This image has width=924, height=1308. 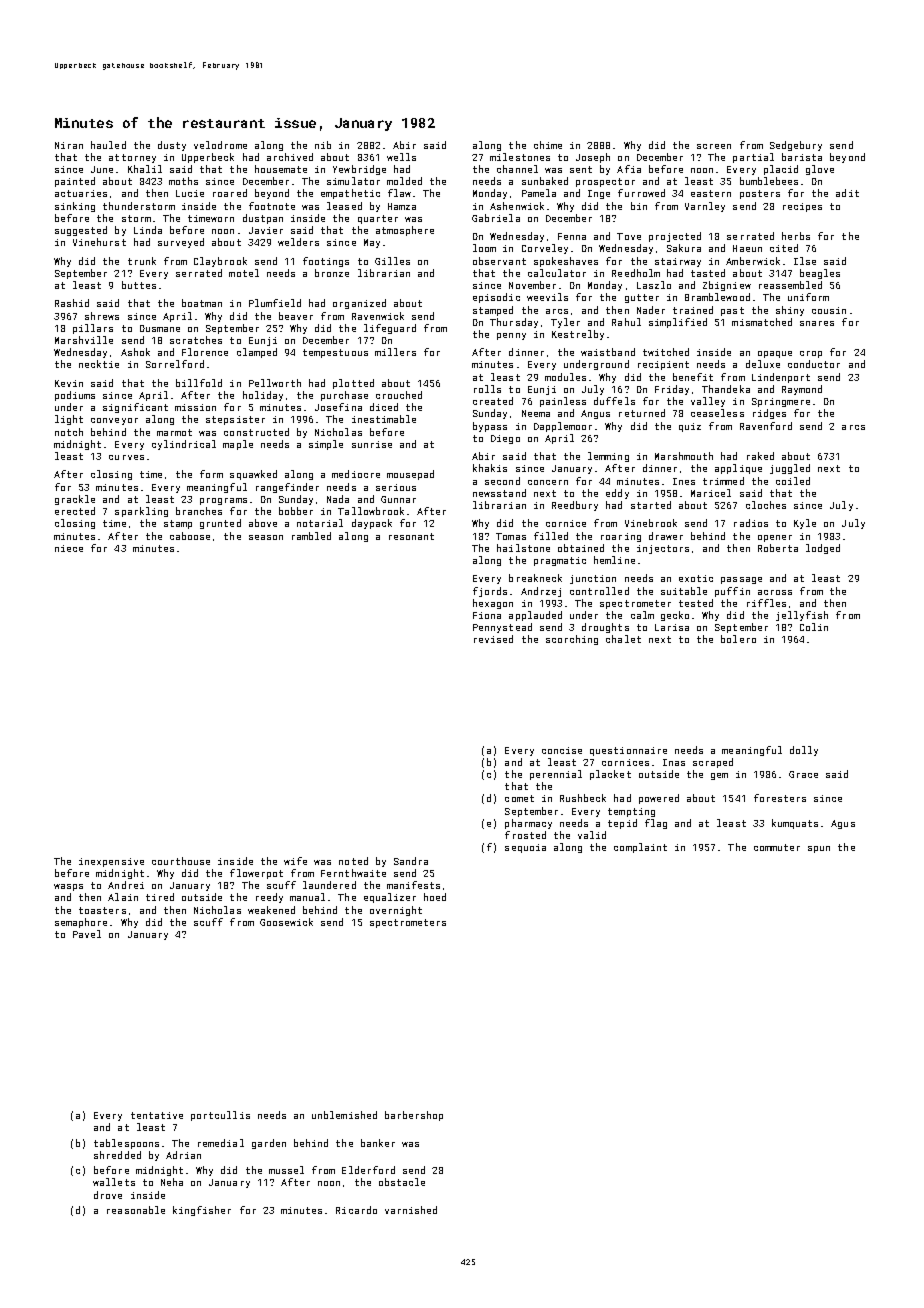 What do you see at coordinates (843, 824) in the image?
I see `Agus` at bounding box center [843, 824].
